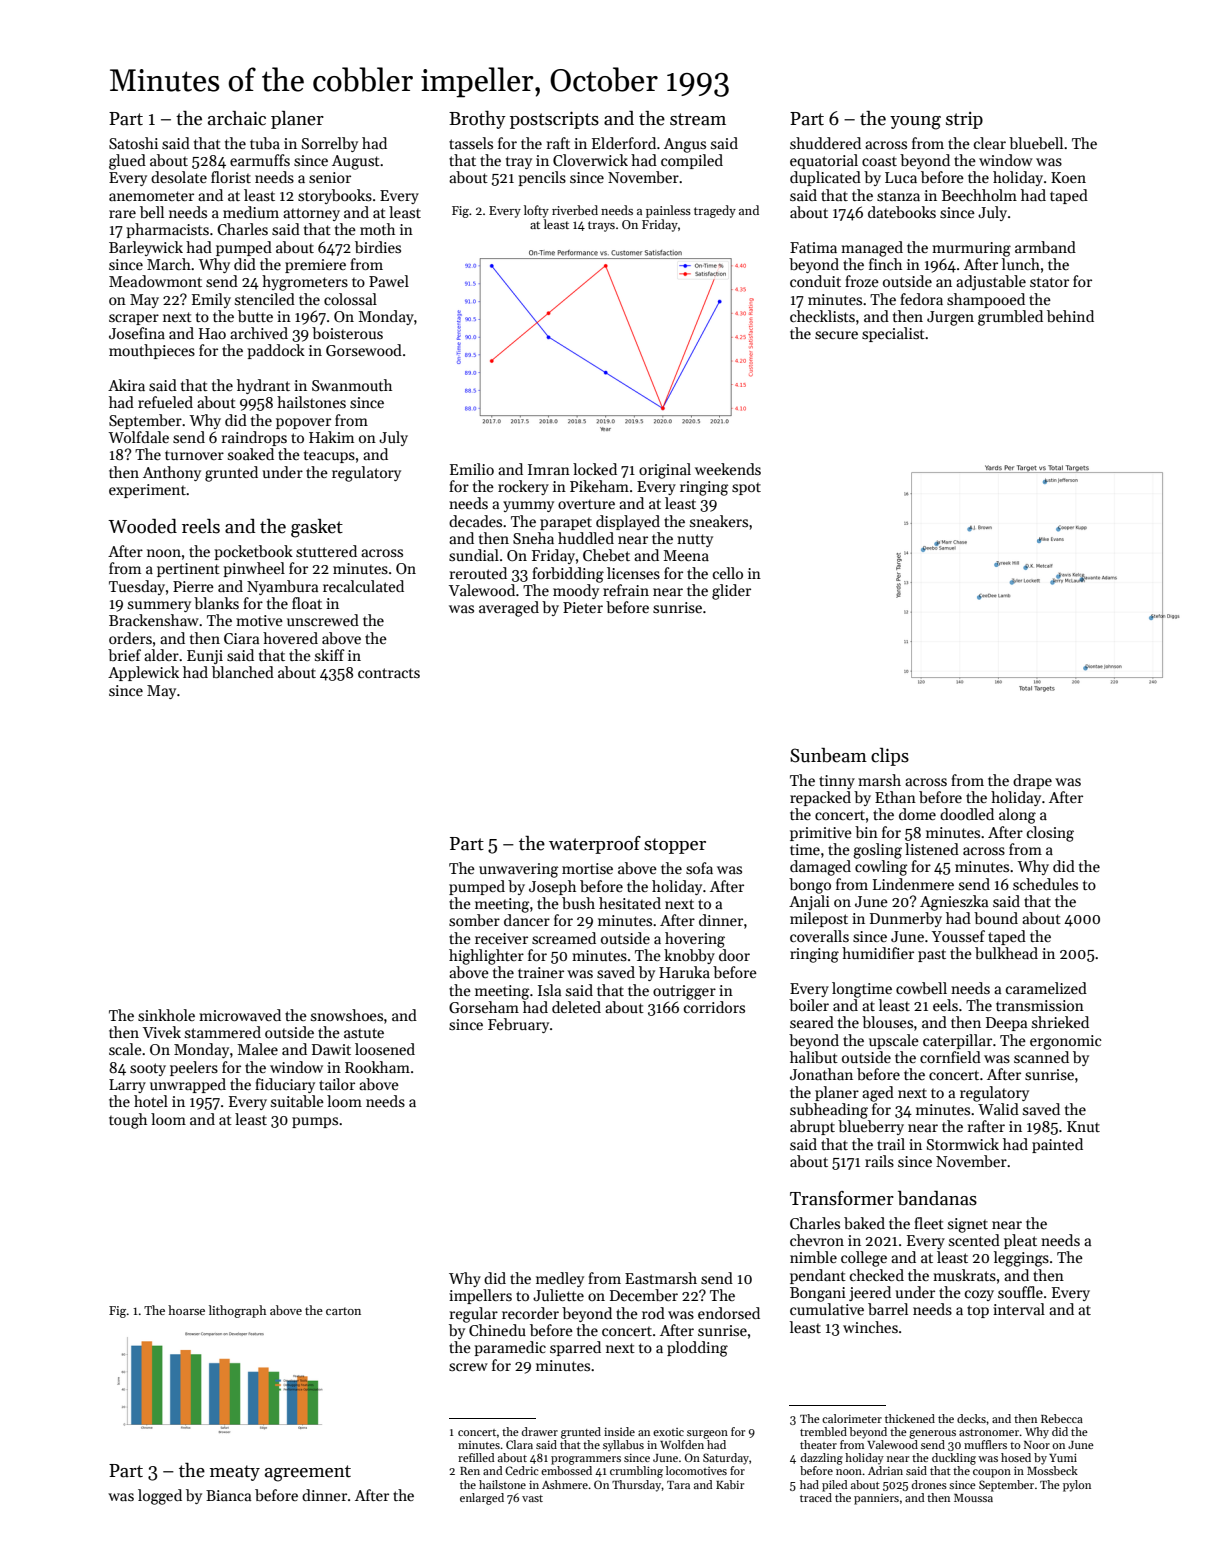 Image resolution: width=1211 pixels, height=1567 pixels. What do you see at coordinates (891, 1144) in the document?
I see `trail` at bounding box center [891, 1144].
